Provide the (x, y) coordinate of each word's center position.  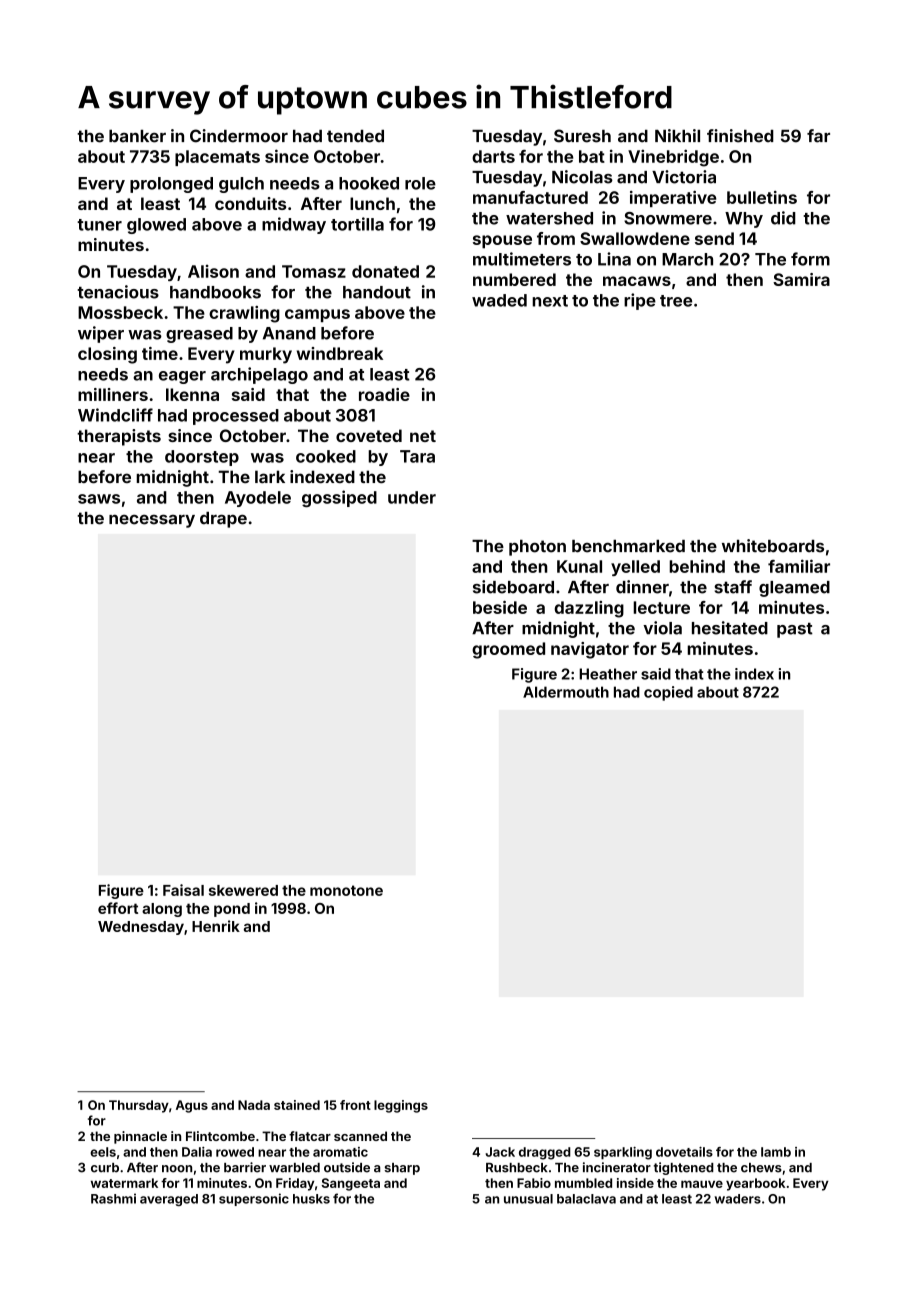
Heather (608, 674)
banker (137, 136)
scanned (360, 1136)
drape (223, 520)
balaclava (586, 1199)
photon (537, 548)
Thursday (139, 1106)
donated (385, 271)
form (810, 259)
